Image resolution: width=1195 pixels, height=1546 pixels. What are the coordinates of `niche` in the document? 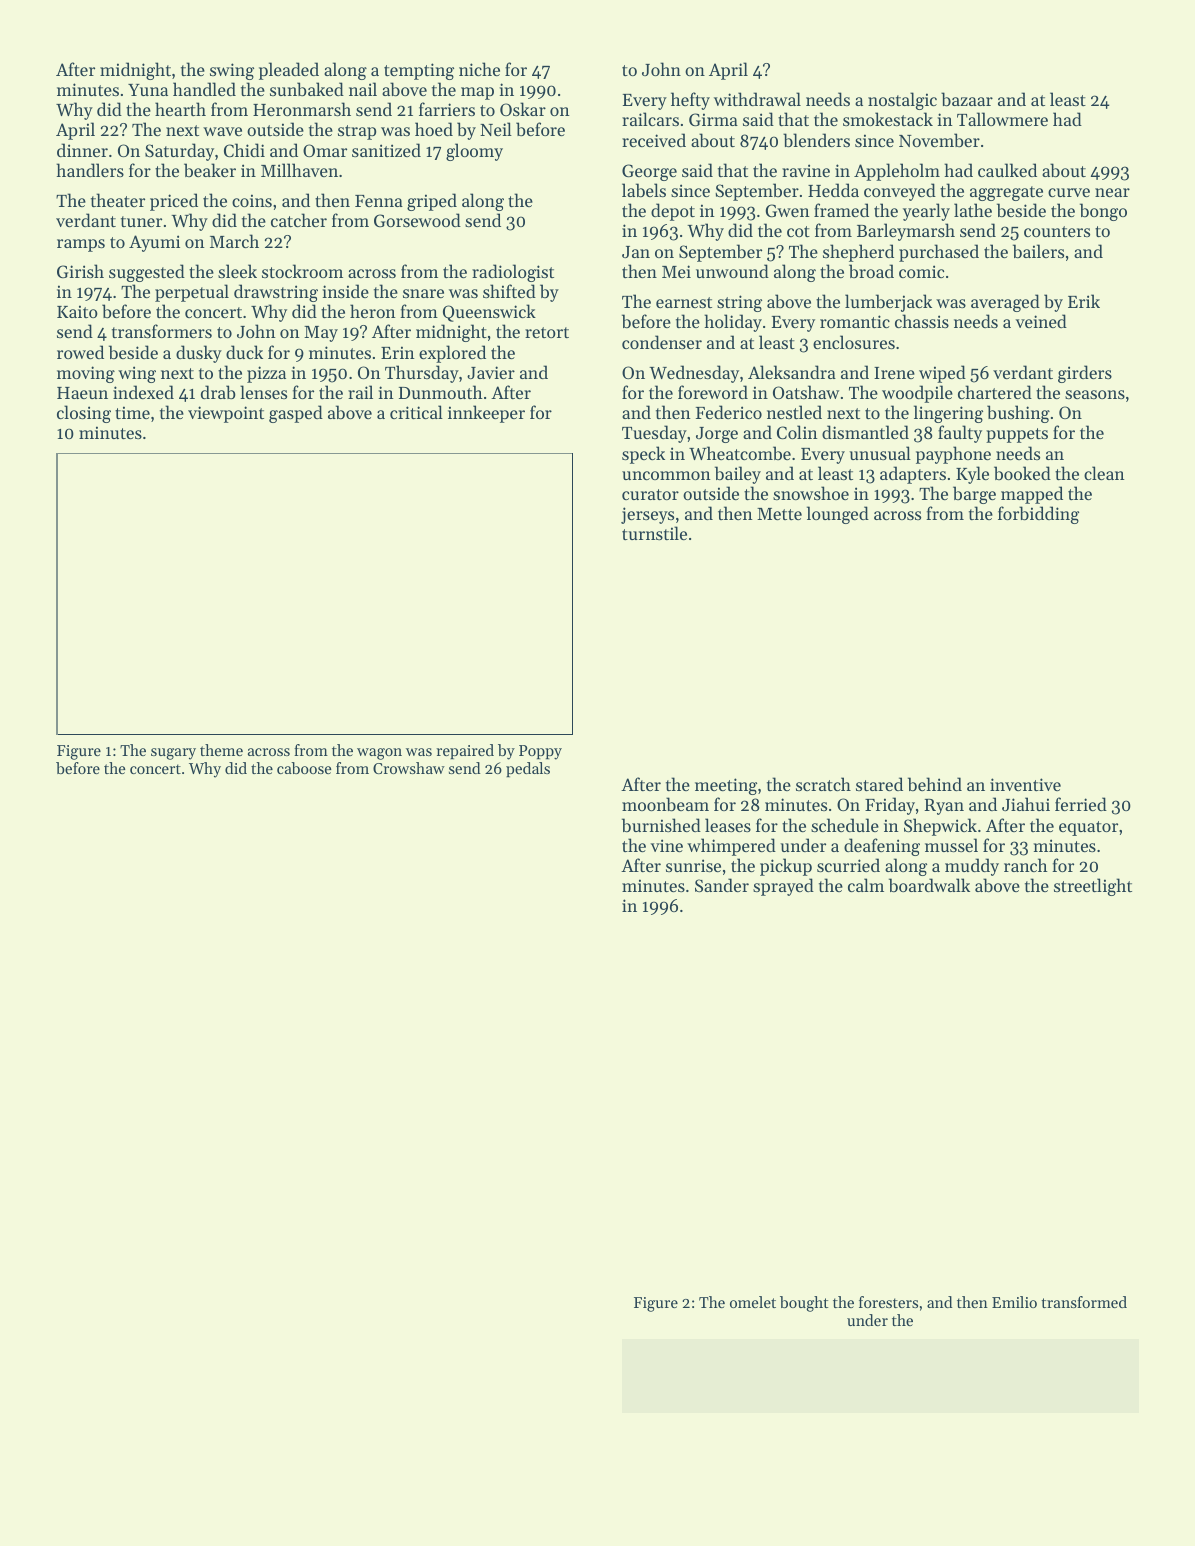 It's located at (479, 69).
